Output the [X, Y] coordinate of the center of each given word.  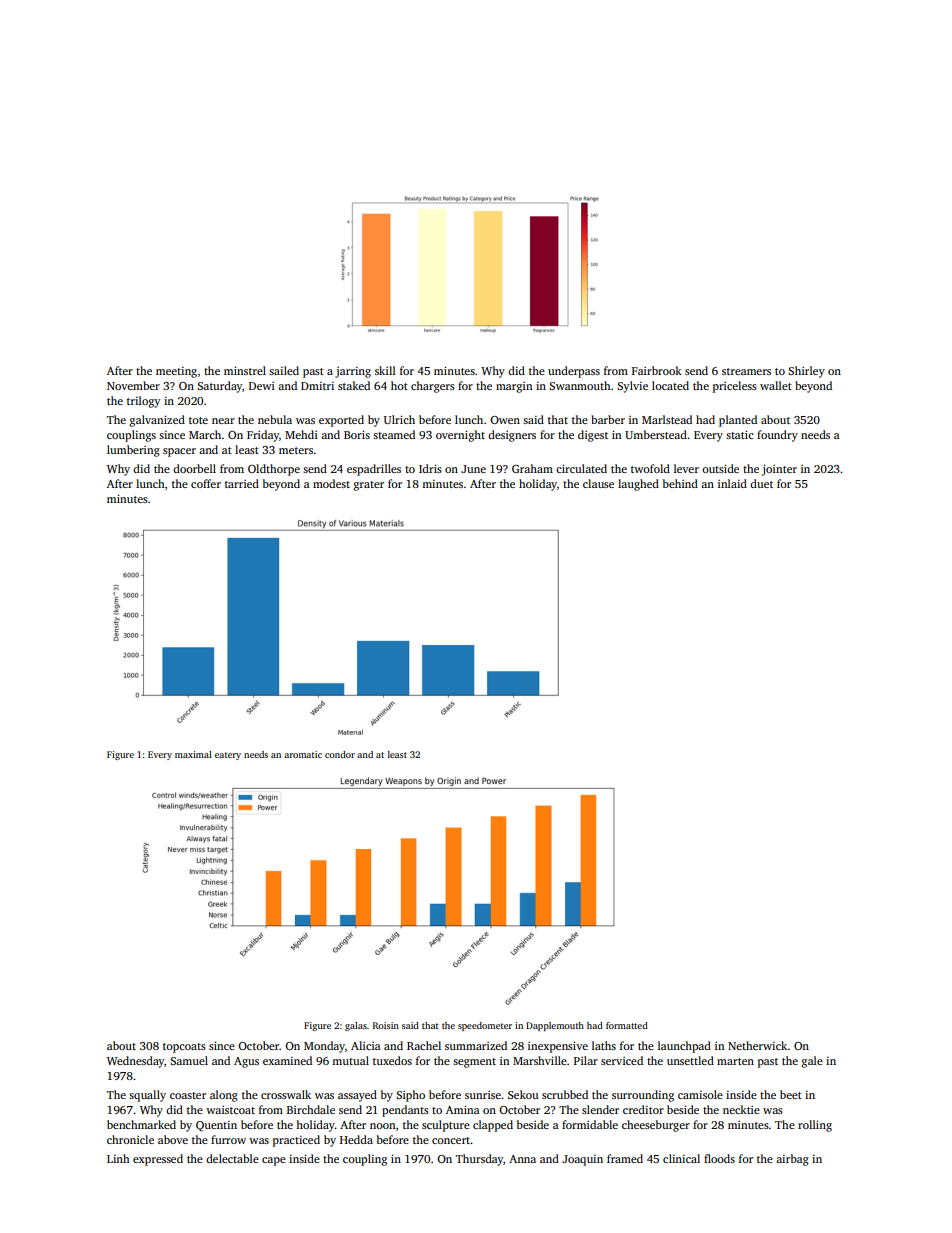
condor [340, 754]
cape [274, 1161]
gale [812, 1062]
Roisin [386, 1025]
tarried [242, 483]
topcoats [184, 1048]
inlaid [732, 483]
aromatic [303, 754]
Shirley [806, 372]
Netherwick [757, 1045]
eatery [228, 756]
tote [198, 420]
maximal [193, 754]
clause [598, 483]
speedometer [485, 1026]
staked [354, 385]
